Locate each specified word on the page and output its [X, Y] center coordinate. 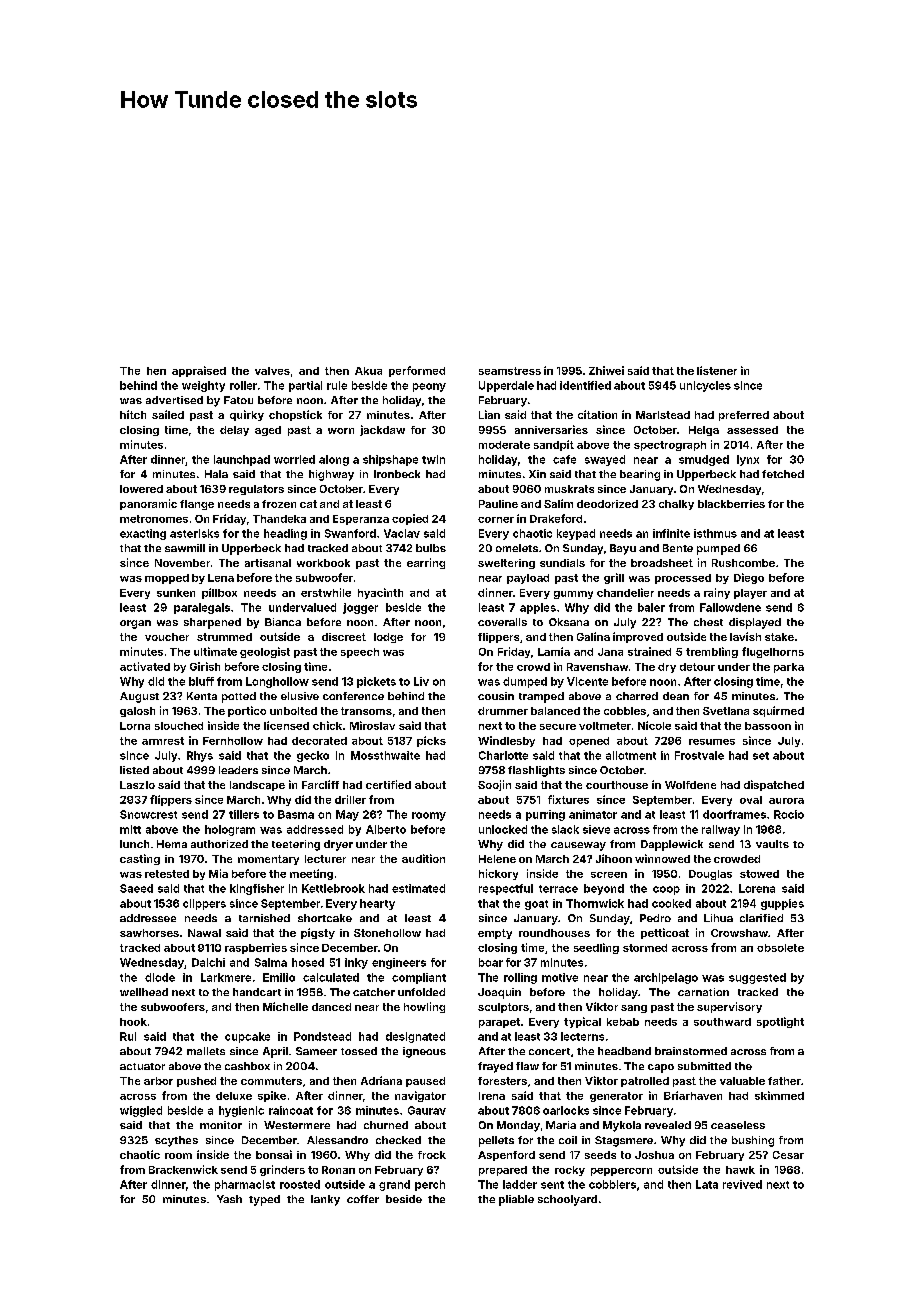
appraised [199, 371]
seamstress [510, 371]
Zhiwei [606, 370]
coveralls [502, 622]
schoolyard [567, 1200]
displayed [755, 623]
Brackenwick [183, 1169]
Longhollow [277, 682]
